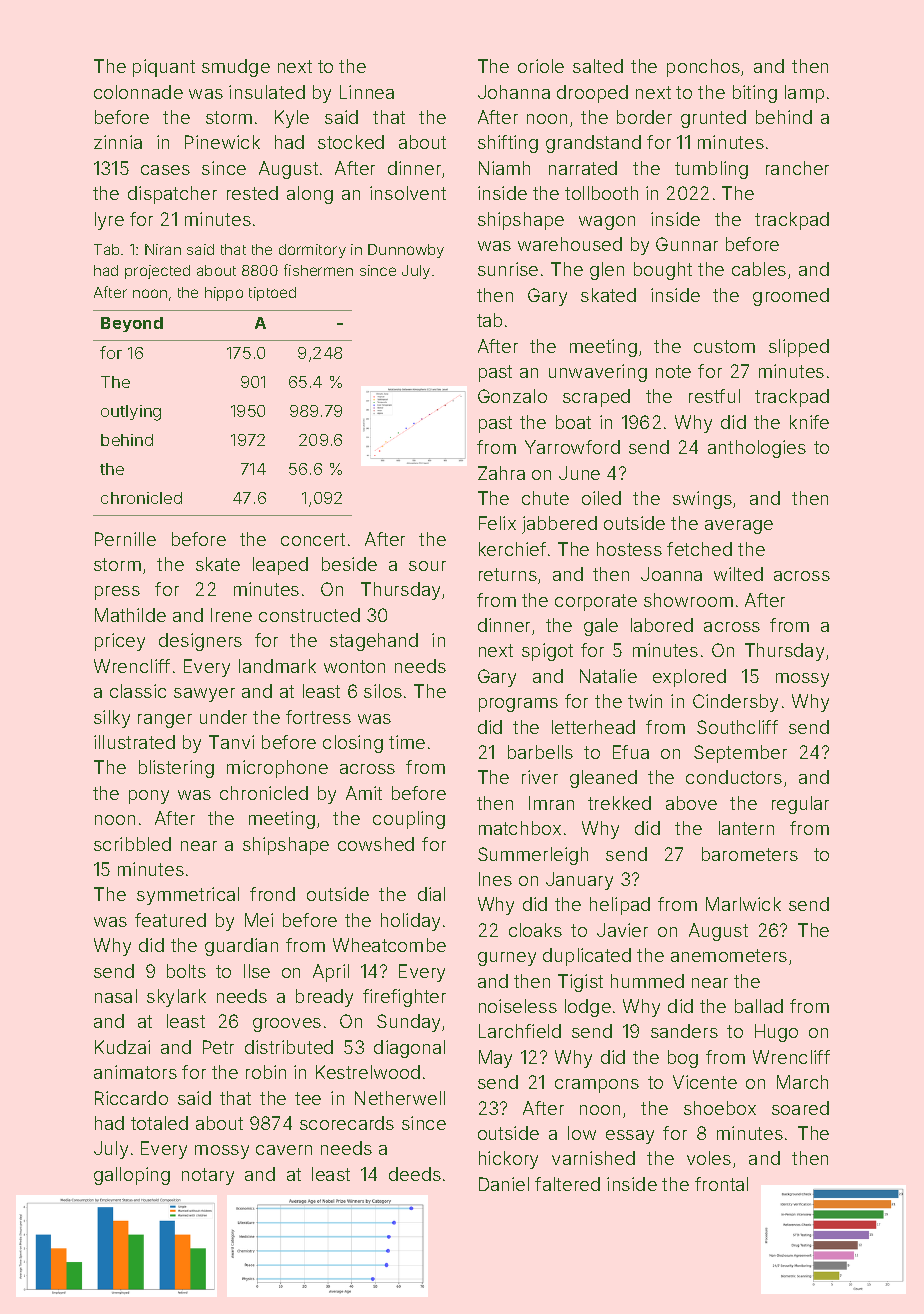  What do you see at coordinates (157, 272) in the image?
I see `projected` at bounding box center [157, 272].
